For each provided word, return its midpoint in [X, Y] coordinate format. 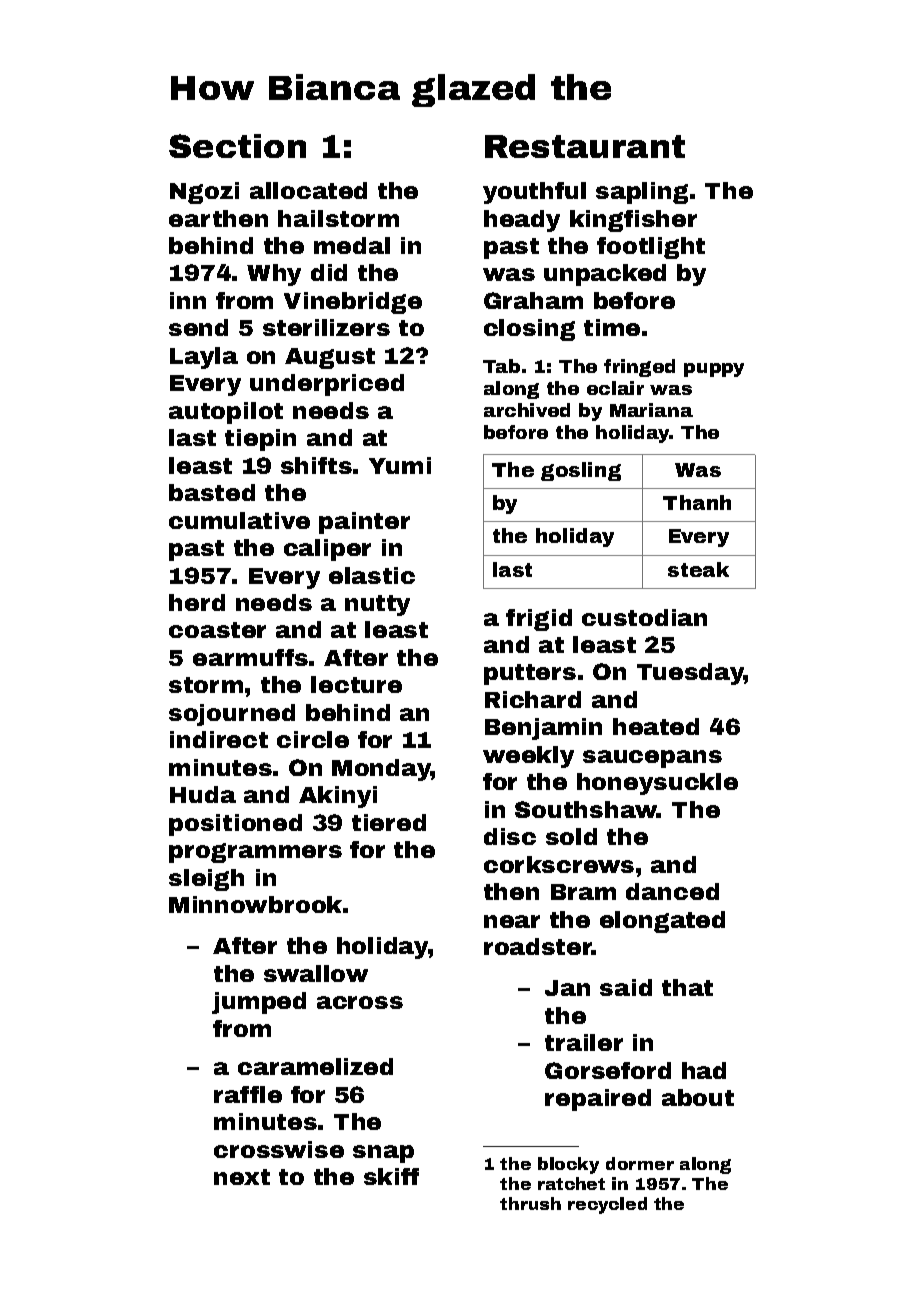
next [242, 1177]
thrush [530, 1203]
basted [212, 492]
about [698, 1097]
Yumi [400, 465]
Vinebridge [353, 303]
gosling [581, 471]
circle [313, 739]
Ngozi [204, 193]
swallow [316, 973]
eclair [615, 388]
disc [510, 836]
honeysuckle [657, 784]
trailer [584, 1042]
